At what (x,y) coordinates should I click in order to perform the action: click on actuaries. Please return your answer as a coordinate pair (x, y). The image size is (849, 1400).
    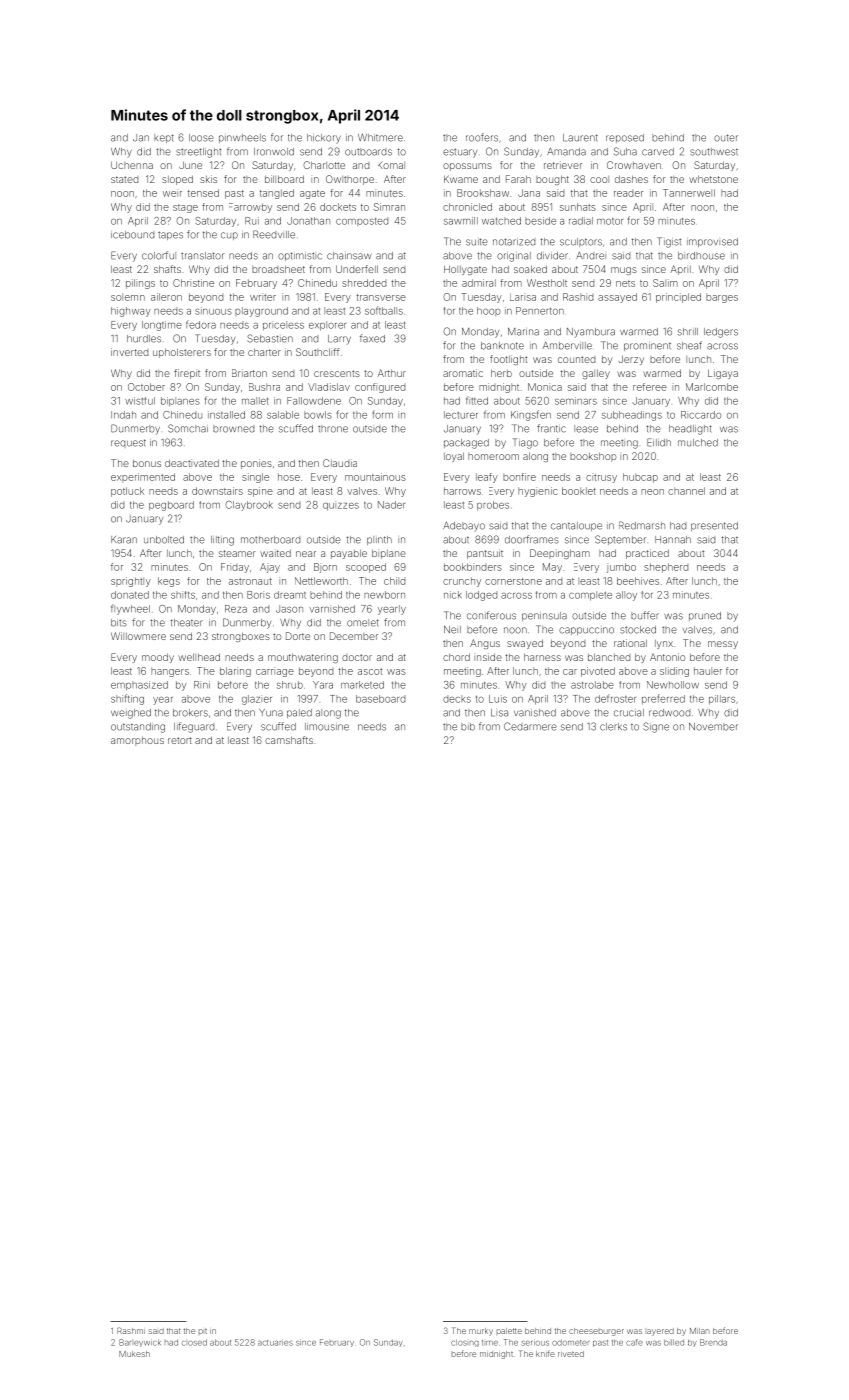
    Looking at the image, I should click on (275, 1342).
